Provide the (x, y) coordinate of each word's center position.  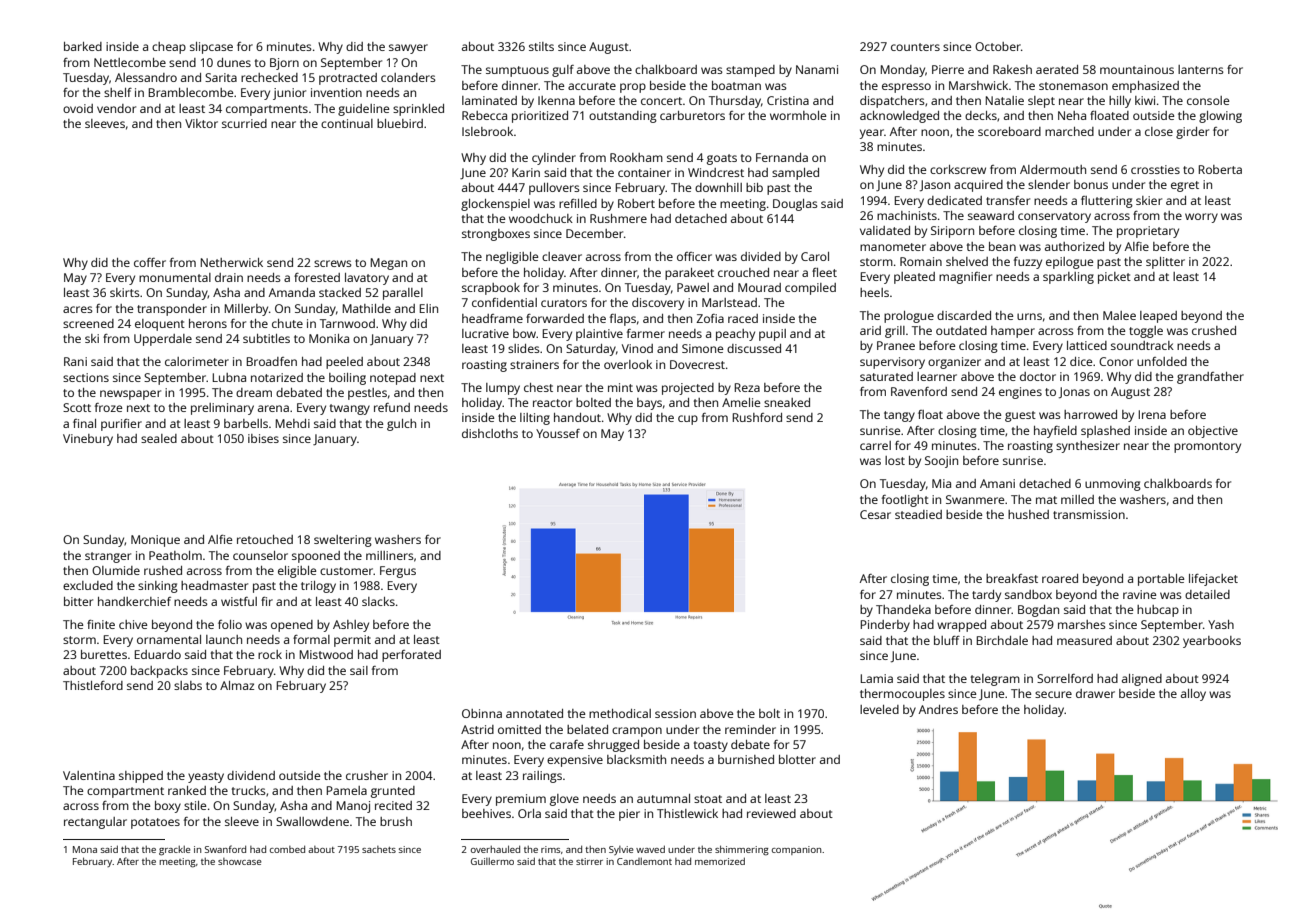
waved (650, 849)
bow (524, 333)
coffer (150, 262)
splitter (1165, 263)
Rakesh (1012, 69)
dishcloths (490, 433)
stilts (541, 46)
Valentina (89, 775)
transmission (1089, 514)
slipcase (211, 48)
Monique (155, 541)
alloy (1193, 695)
